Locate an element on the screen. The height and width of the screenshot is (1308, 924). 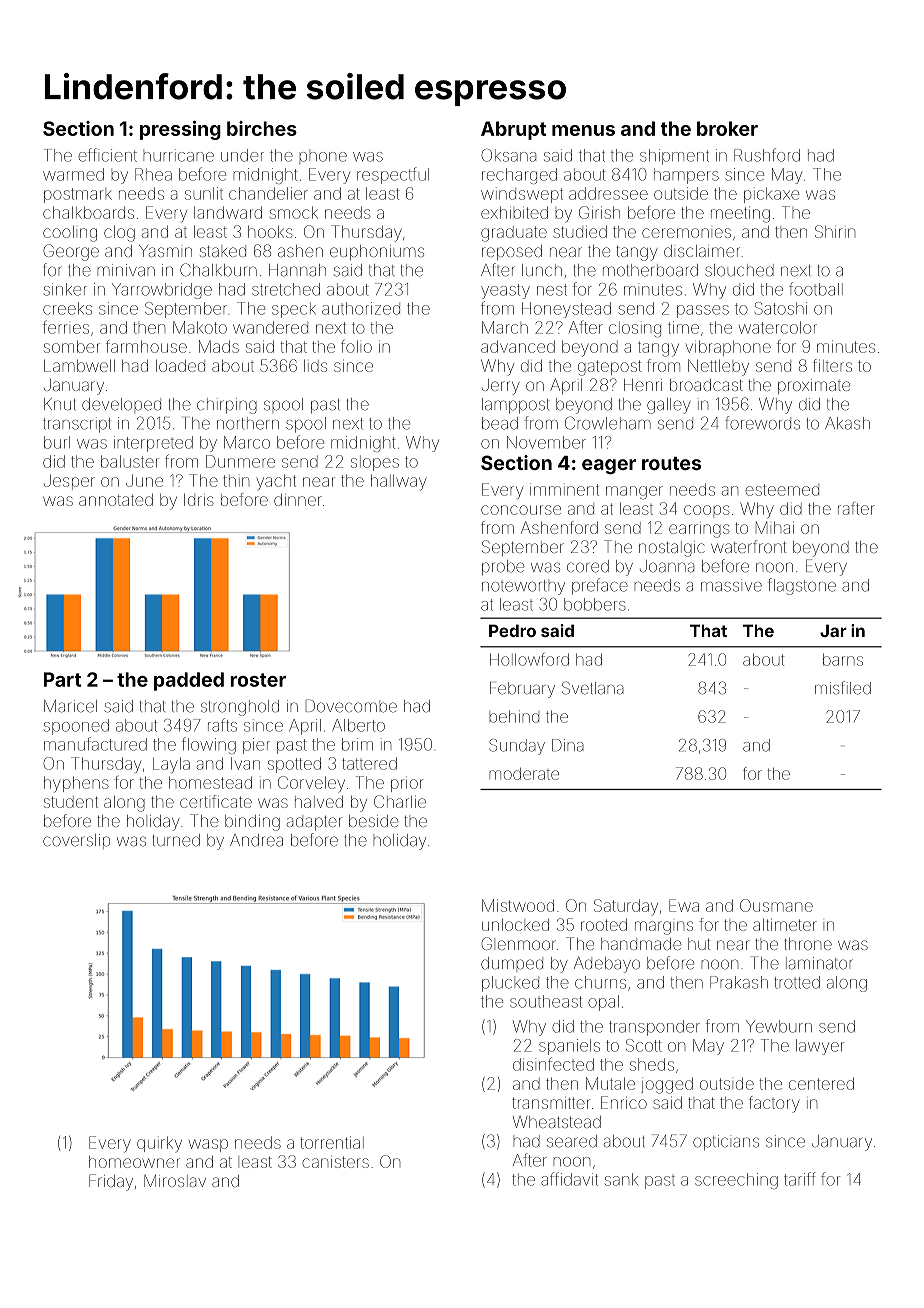
bead is located at coordinates (500, 423).
